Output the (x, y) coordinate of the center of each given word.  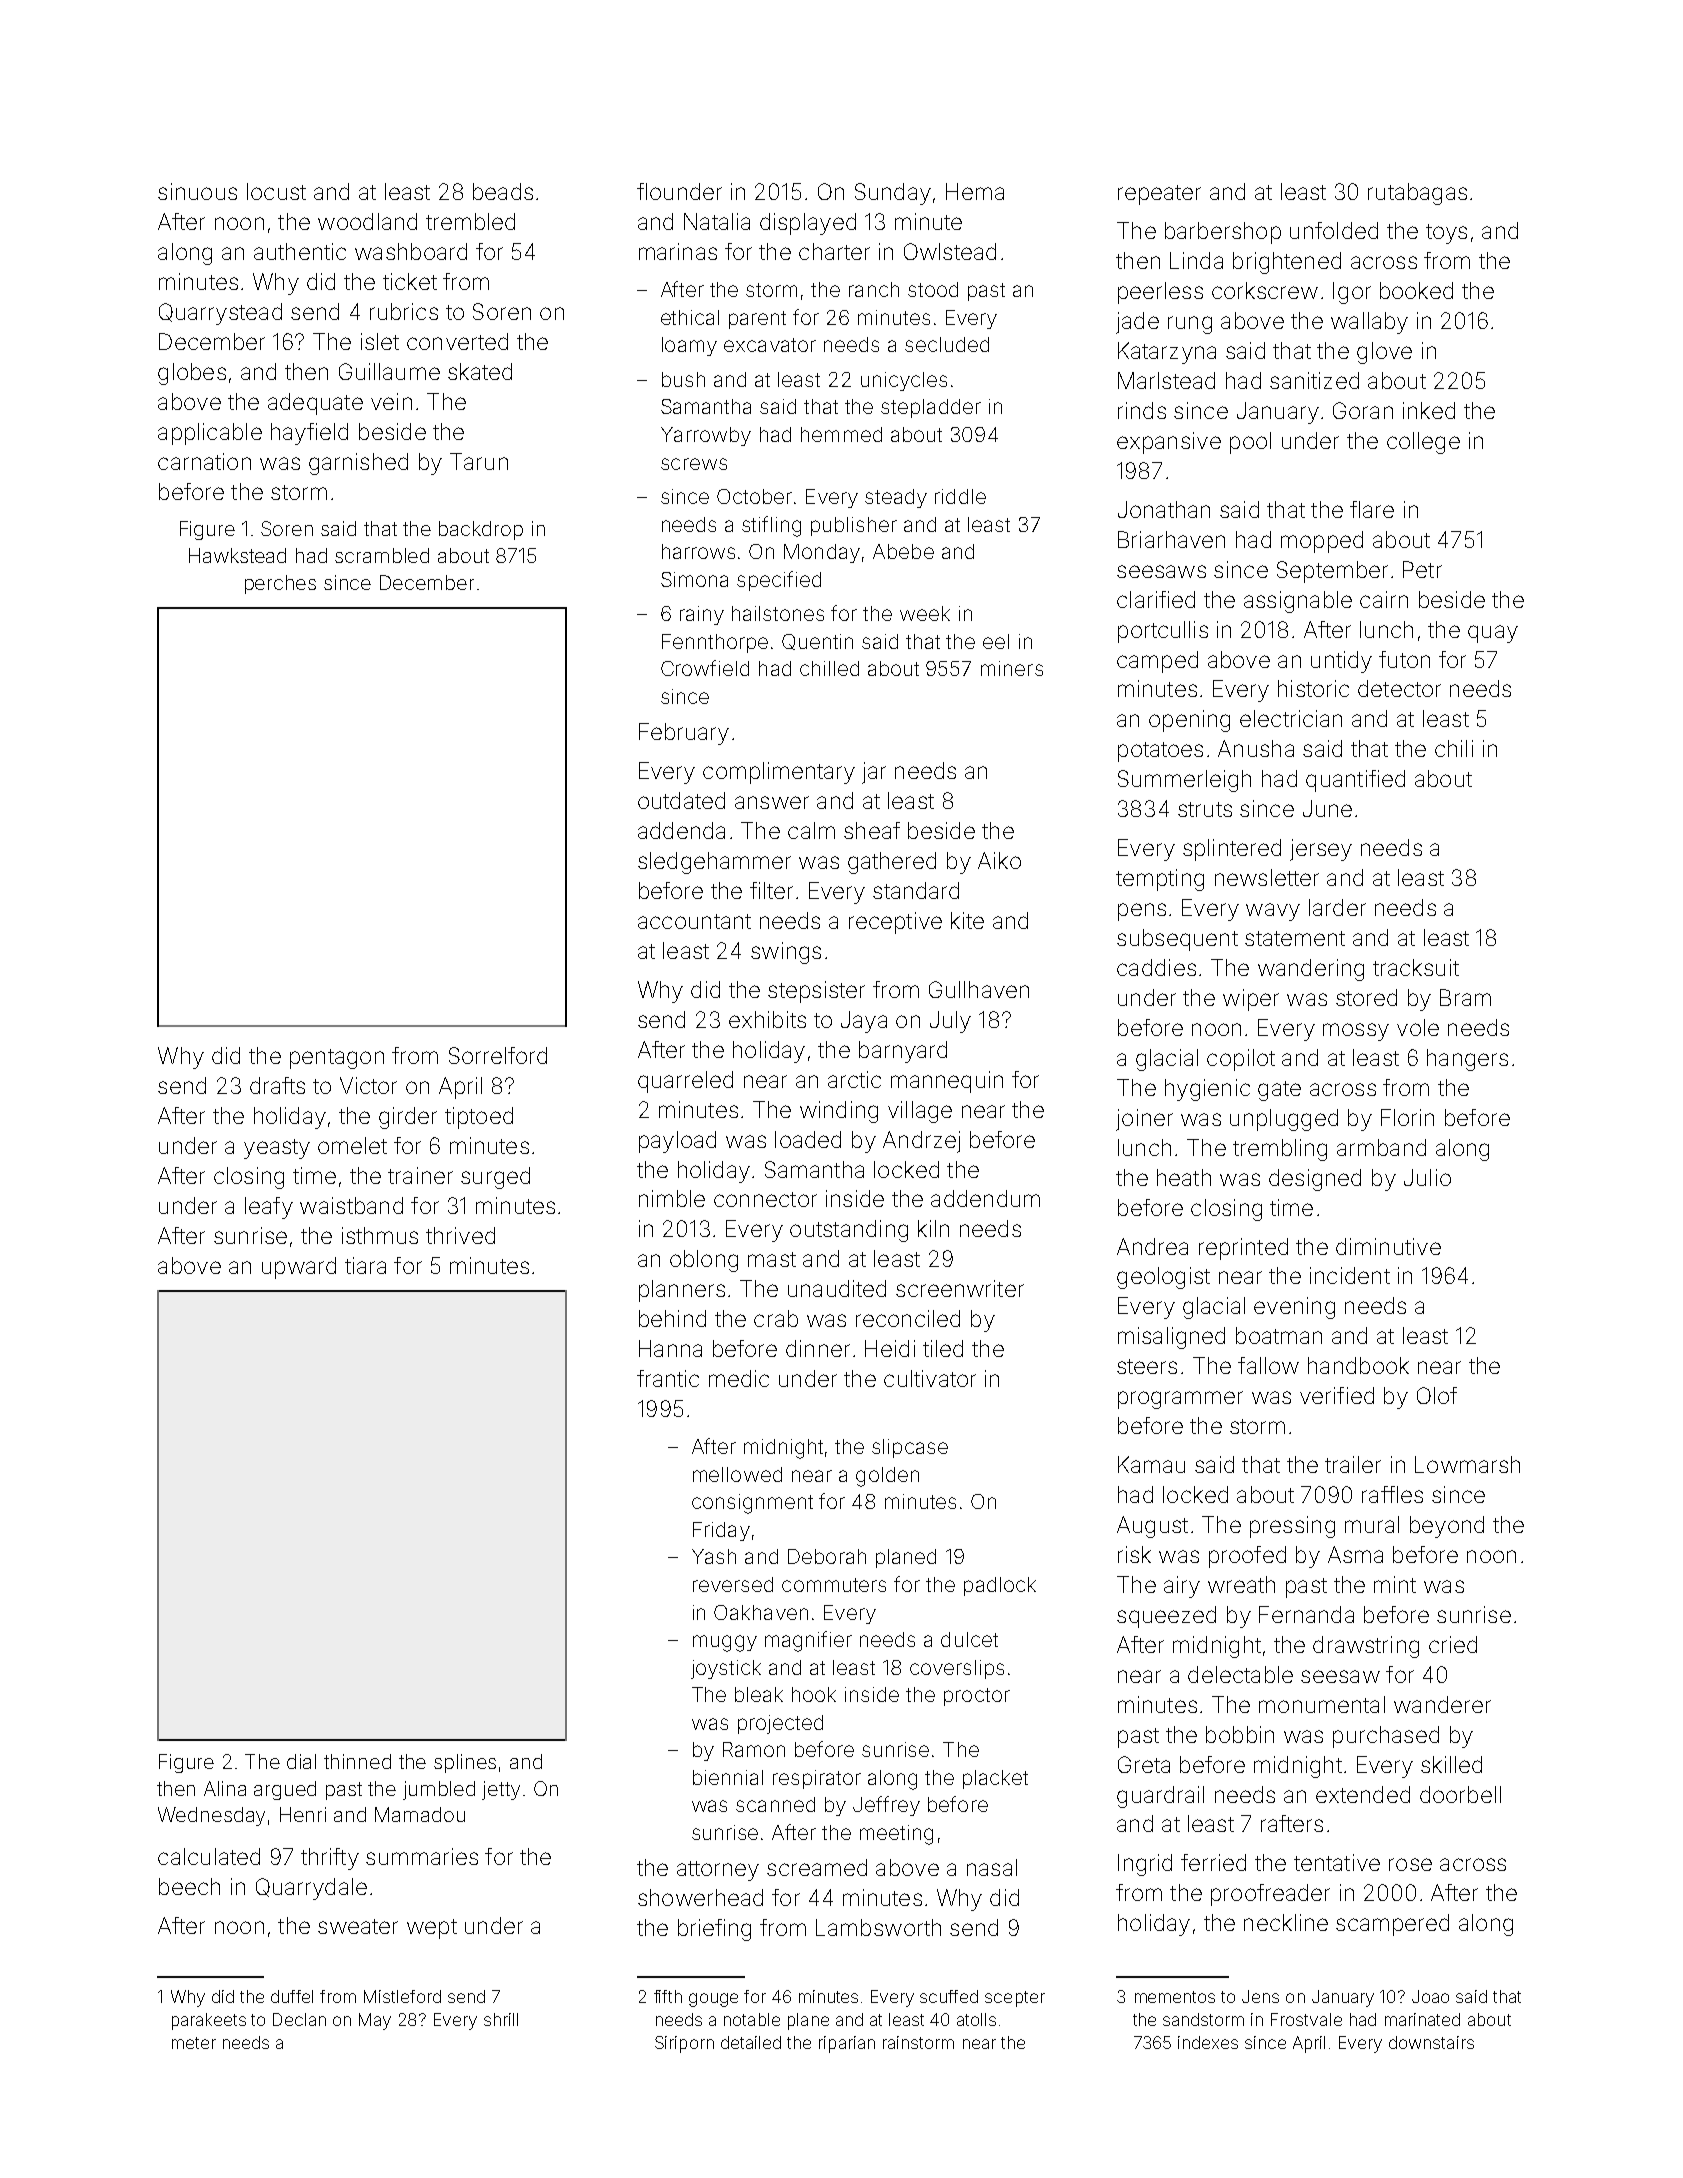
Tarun (479, 461)
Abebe (903, 551)
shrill (501, 2019)
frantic (668, 1378)
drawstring (1366, 1647)
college (1423, 443)
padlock (1000, 1586)
